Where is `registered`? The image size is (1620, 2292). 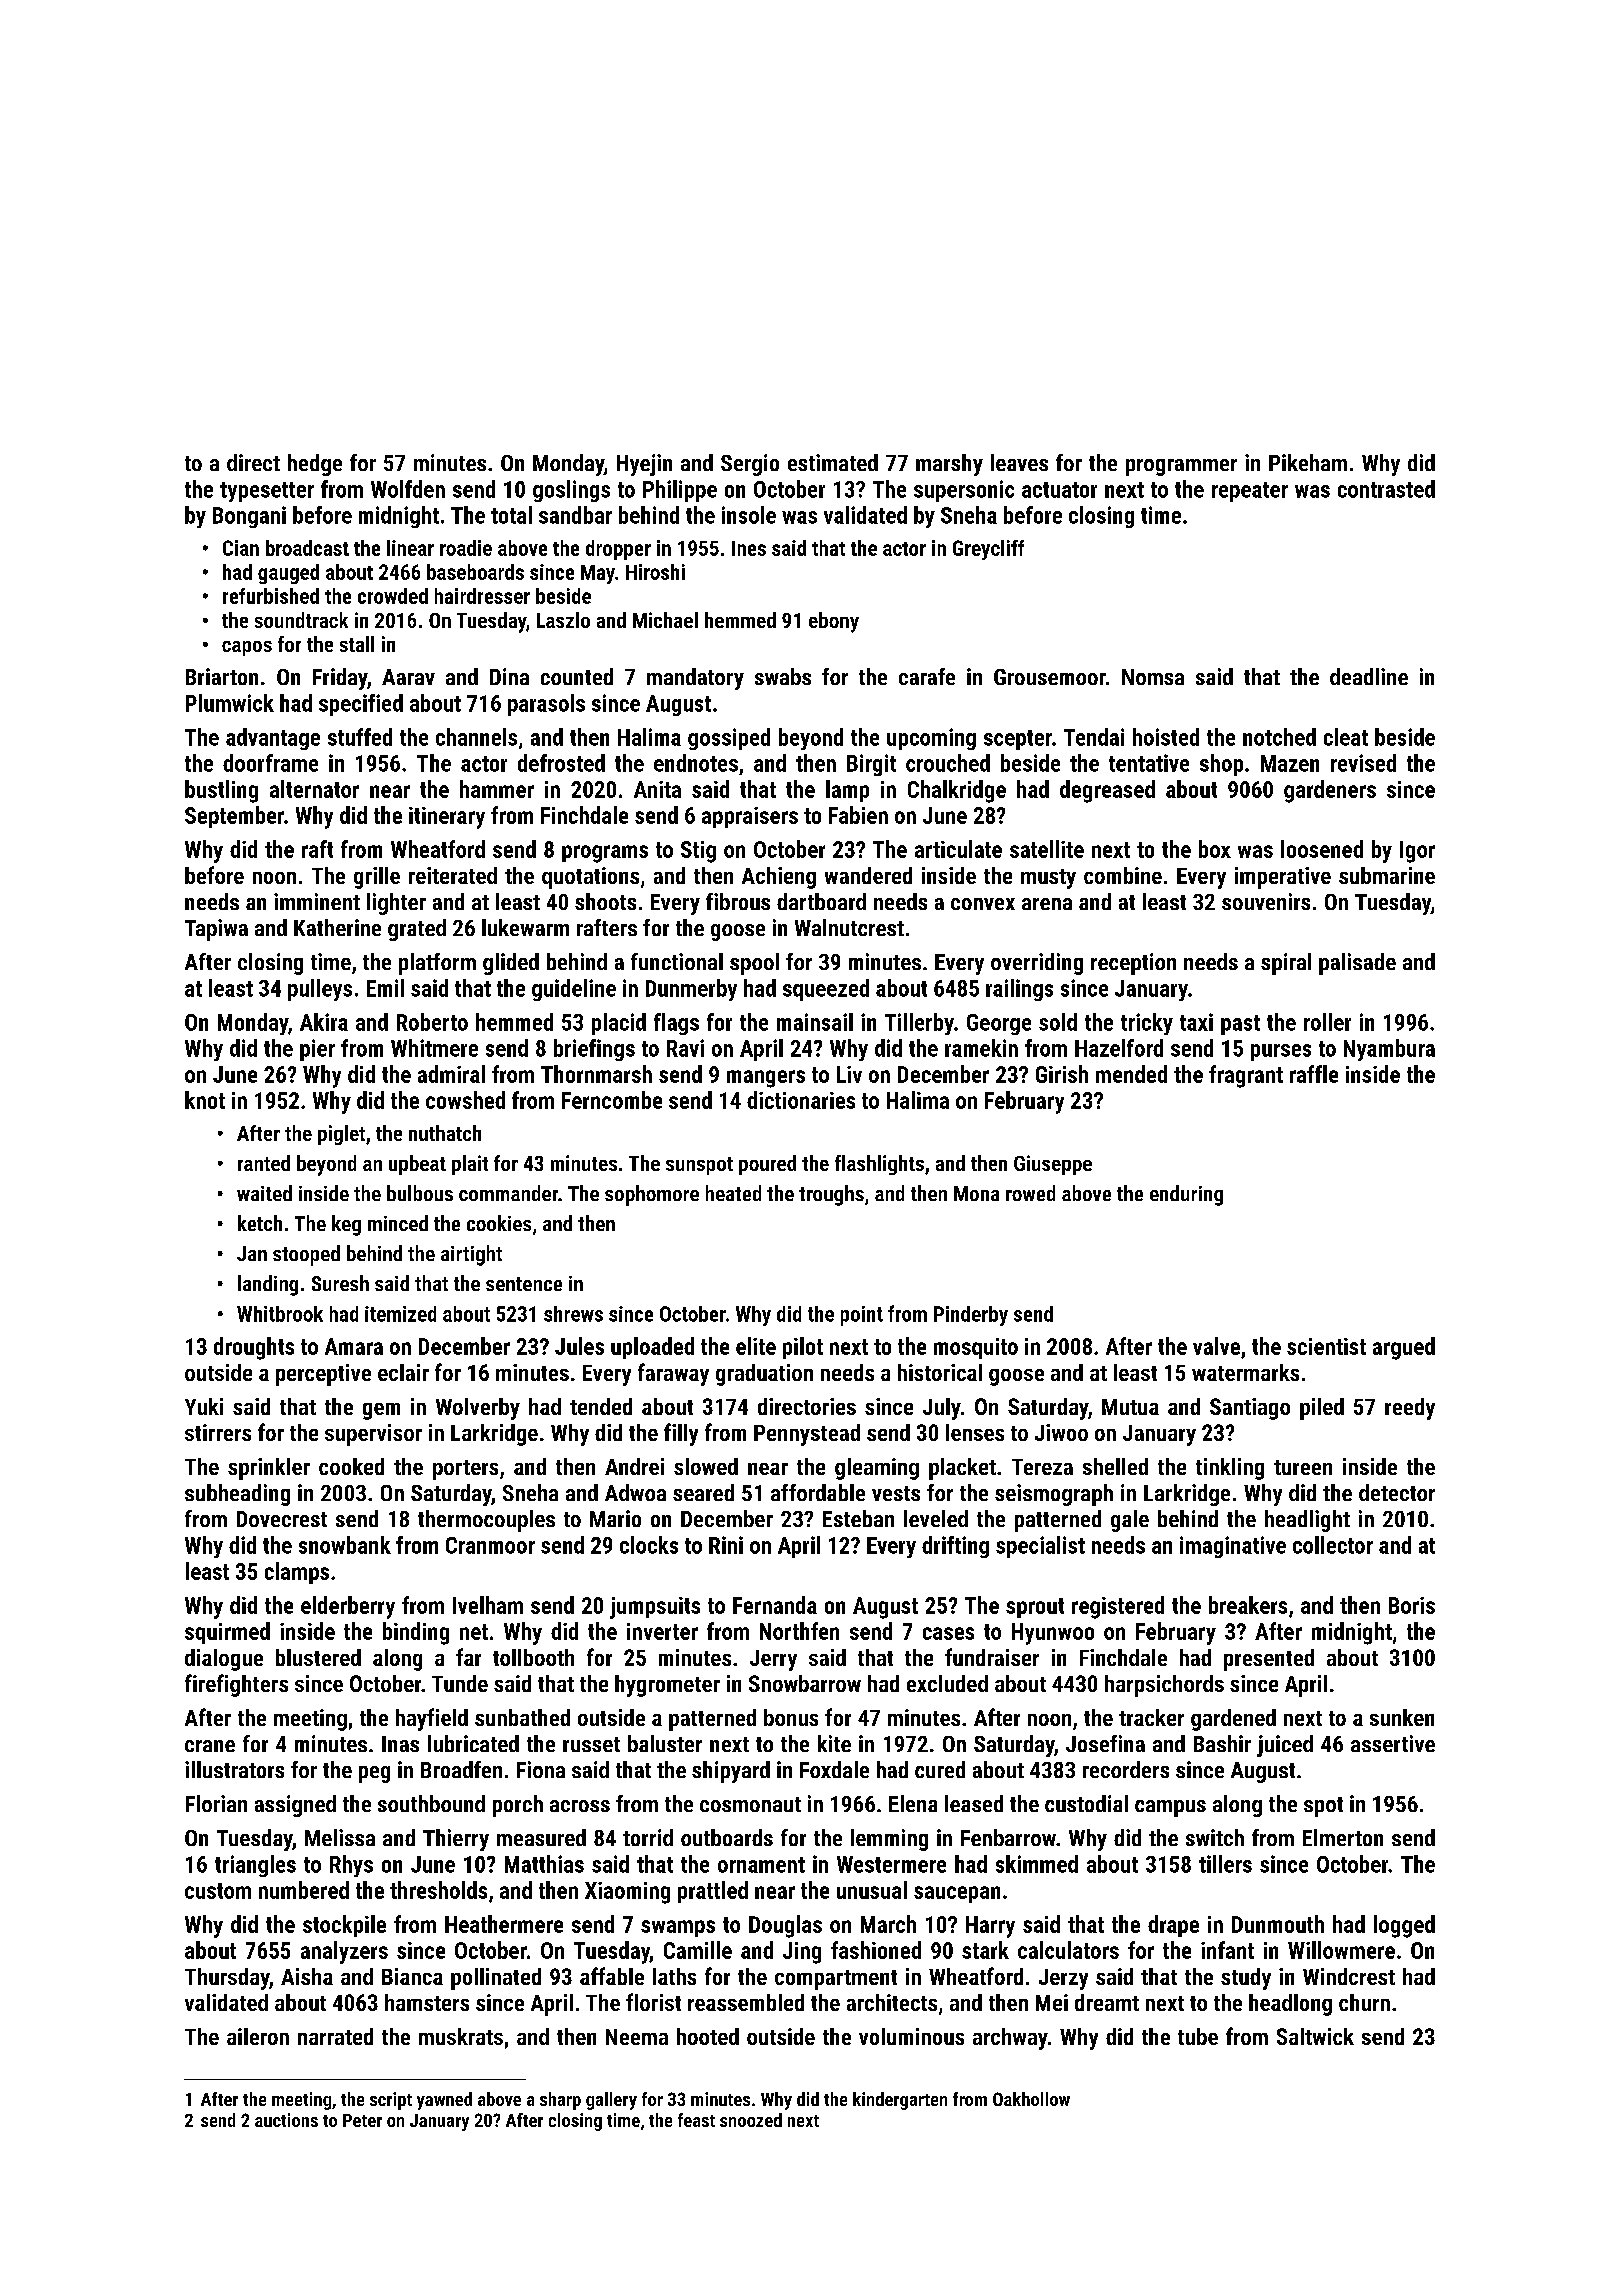 registered is located at coordinates (1118, 1607).
